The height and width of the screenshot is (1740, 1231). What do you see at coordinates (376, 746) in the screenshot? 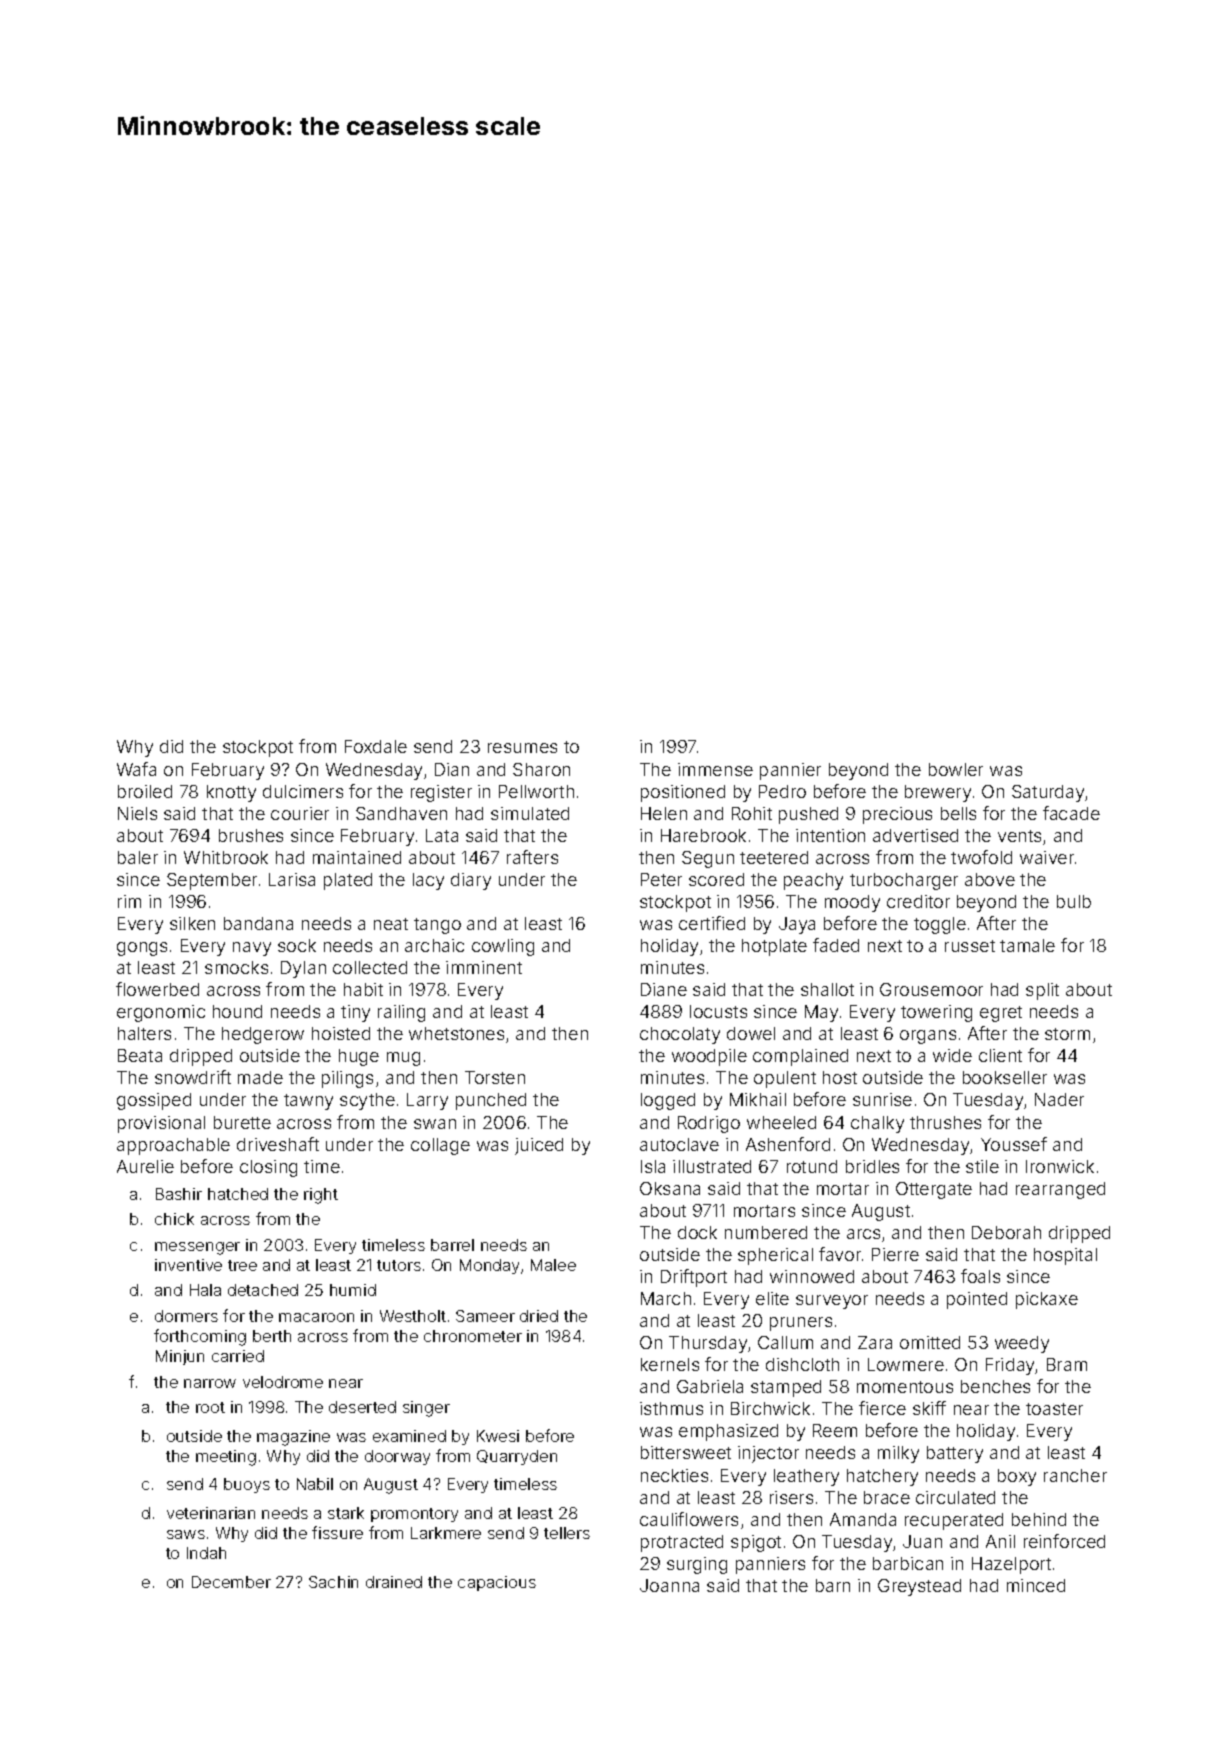
I see `Foxdale` at bounding box center [376, 746].
